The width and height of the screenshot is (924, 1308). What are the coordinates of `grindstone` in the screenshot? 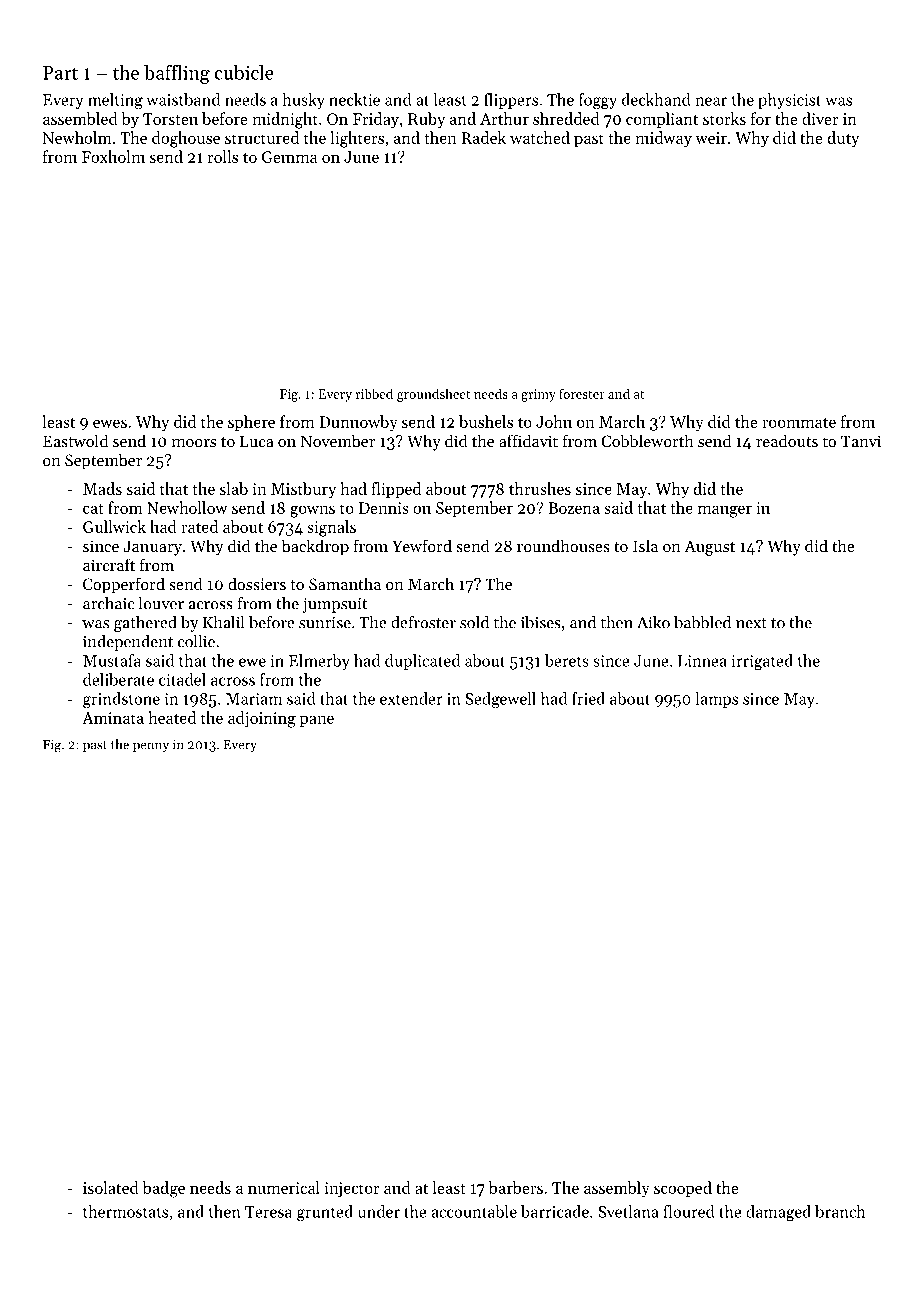 It's located at (121, 700).
